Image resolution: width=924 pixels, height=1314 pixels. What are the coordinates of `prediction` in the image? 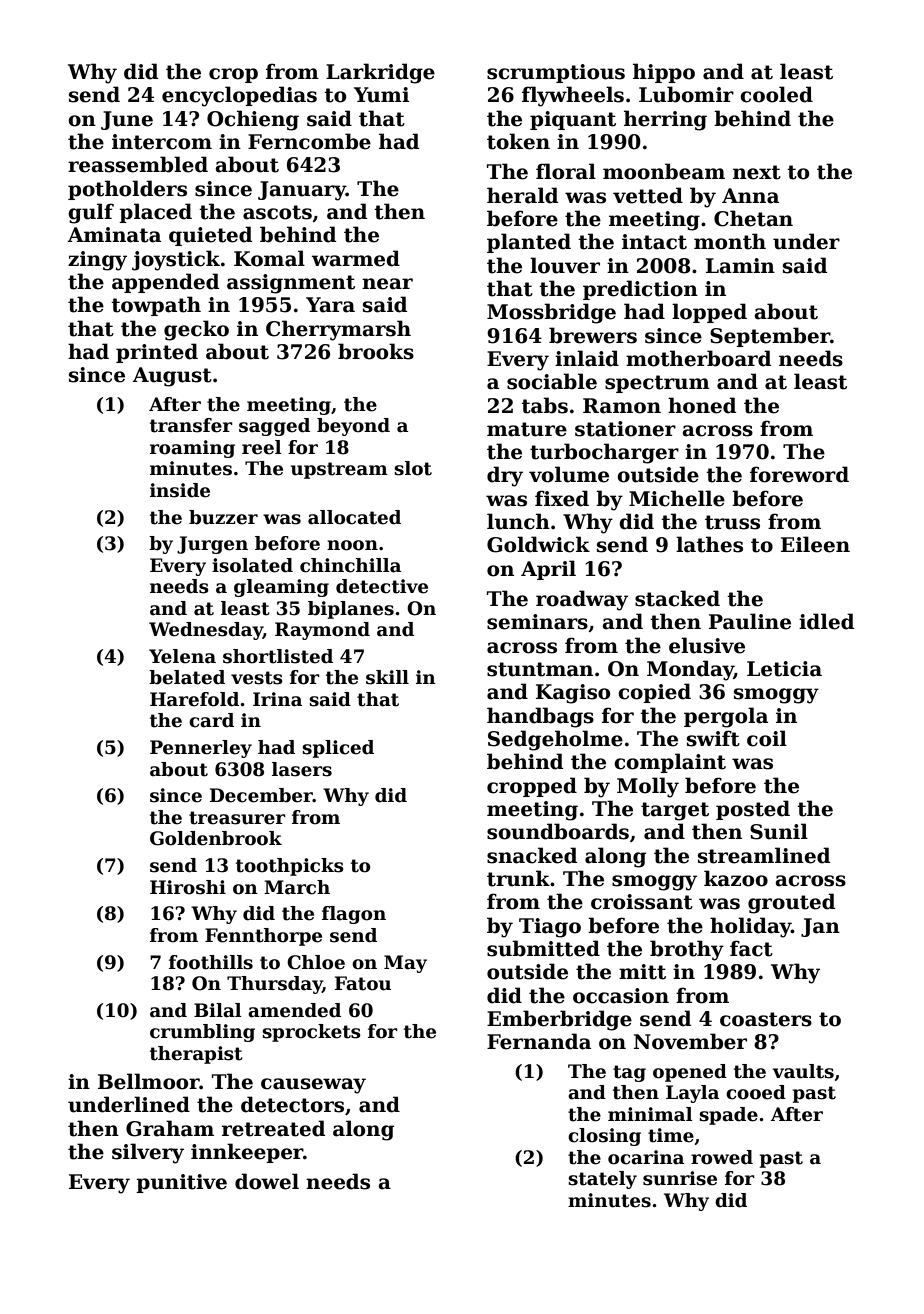 It's located at (640, 290).
